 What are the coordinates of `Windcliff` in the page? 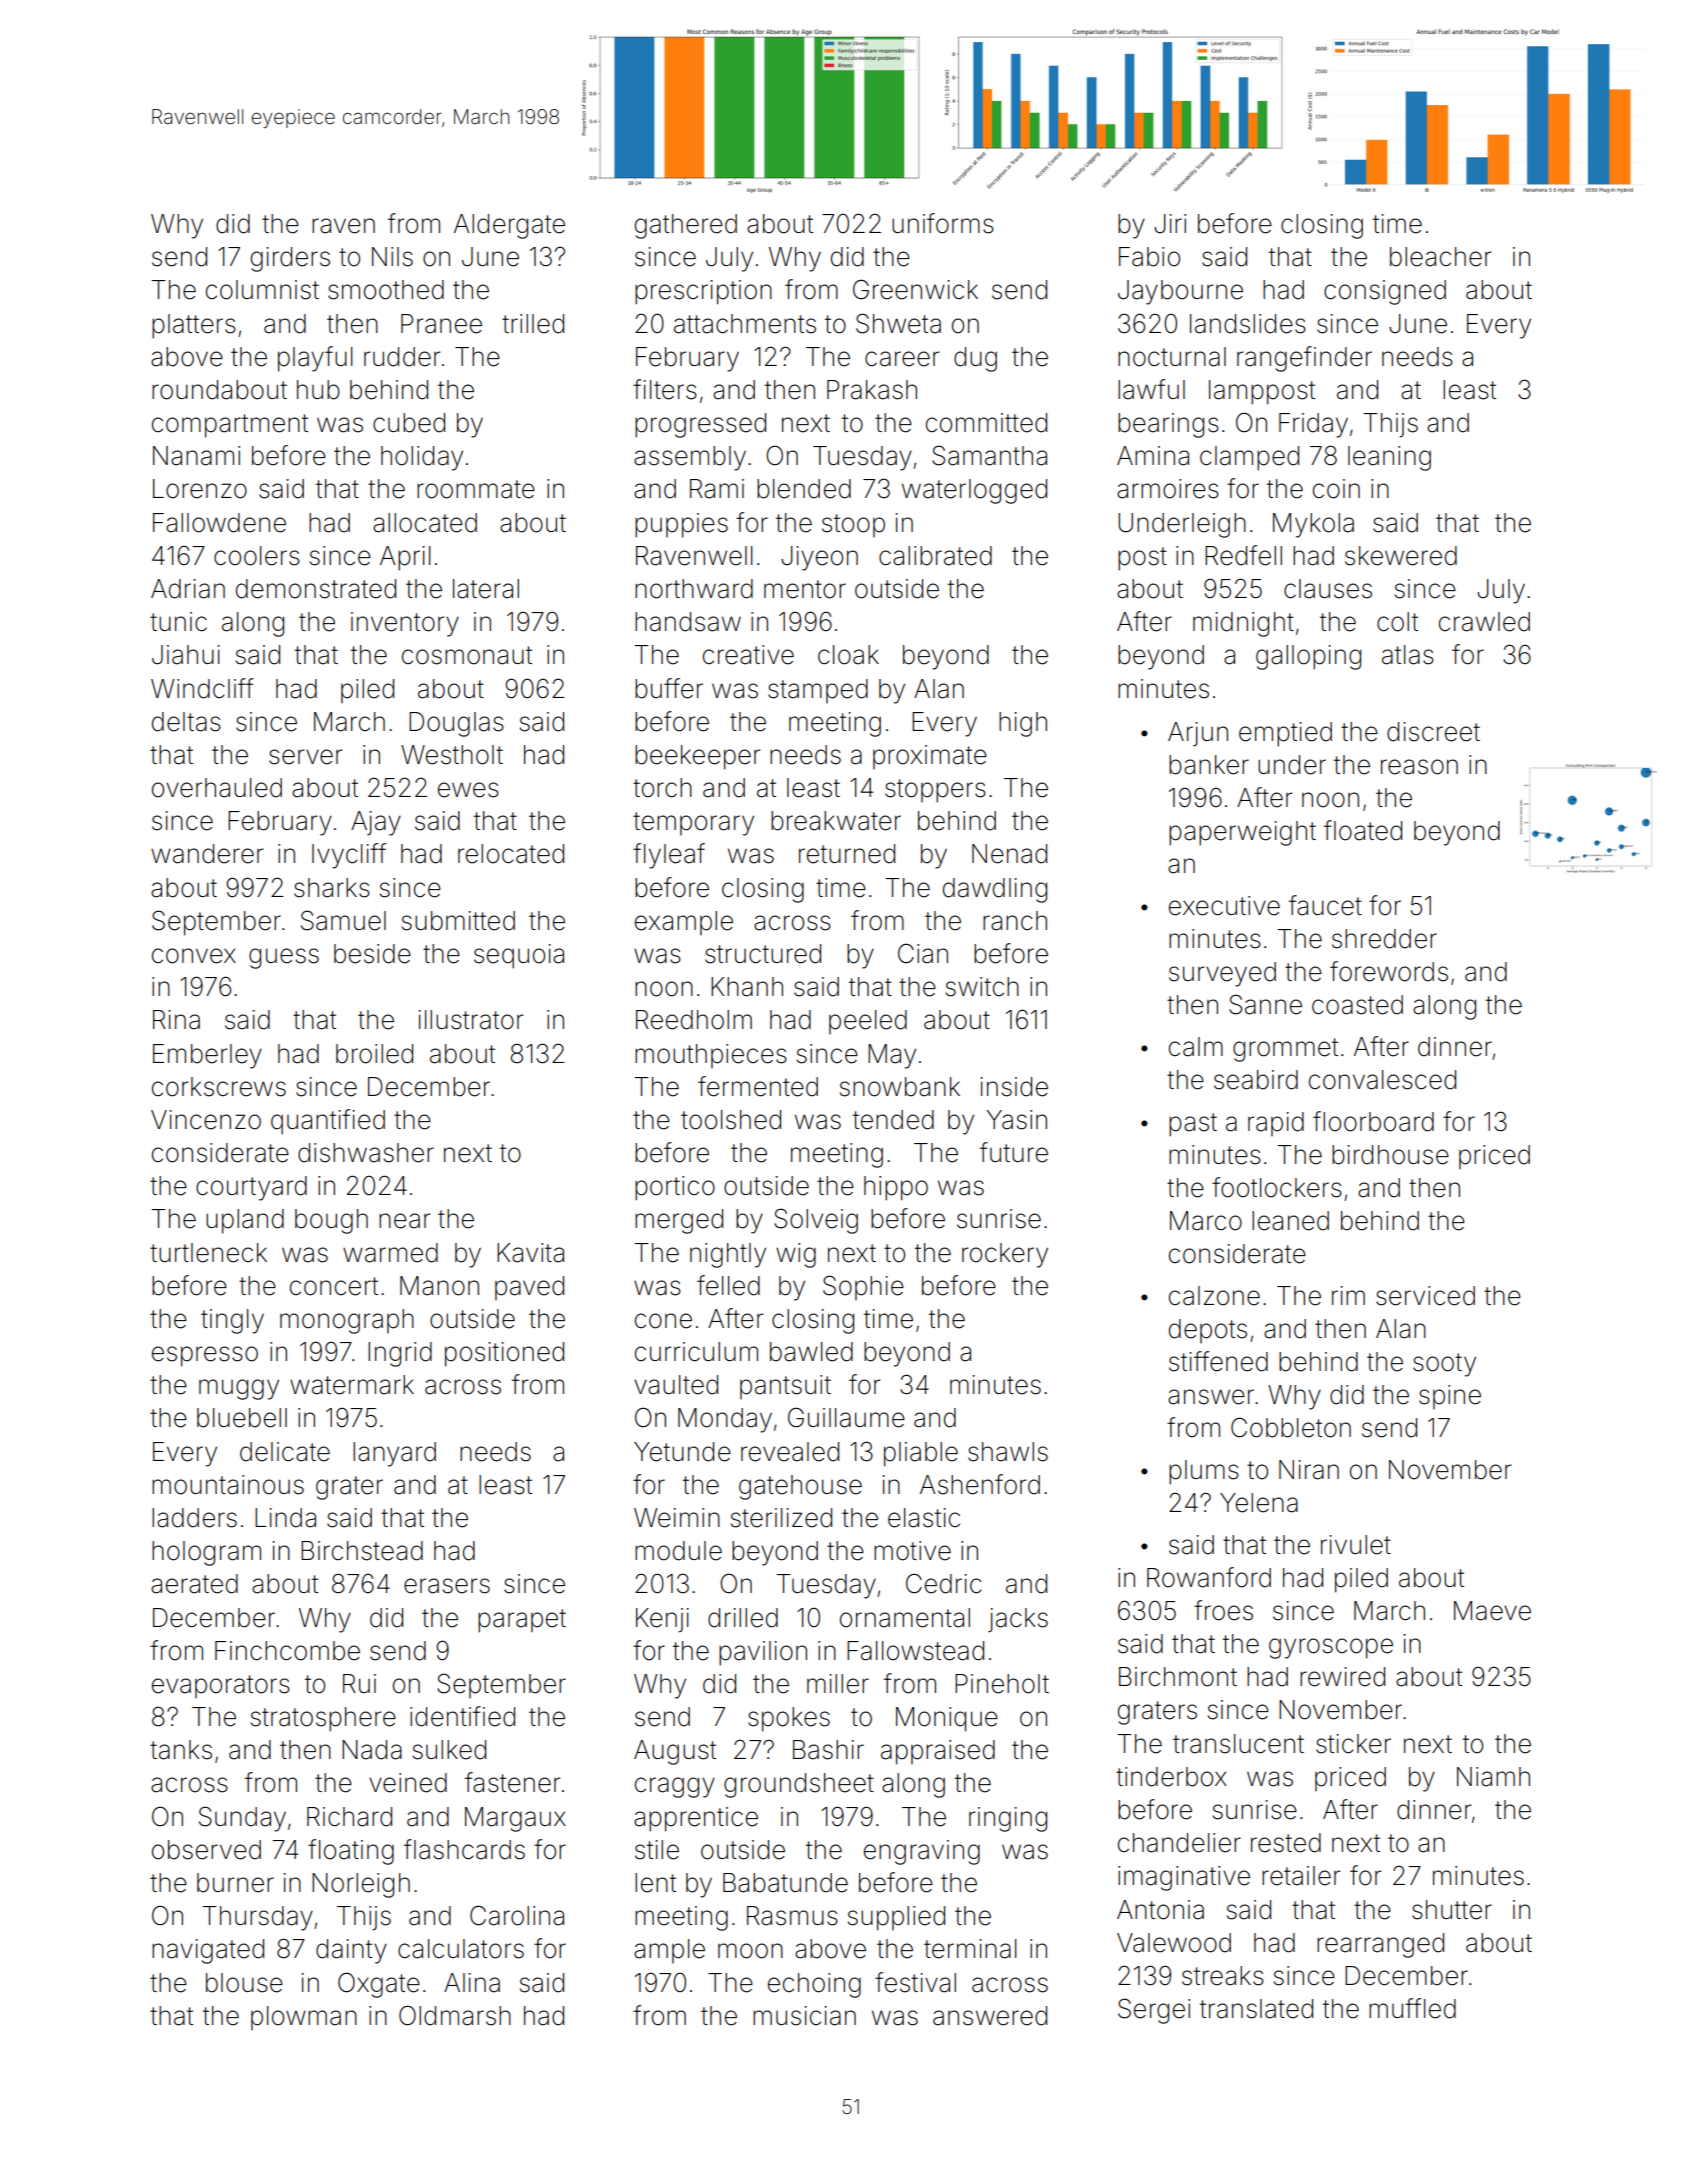 It's located at (202, 688).
